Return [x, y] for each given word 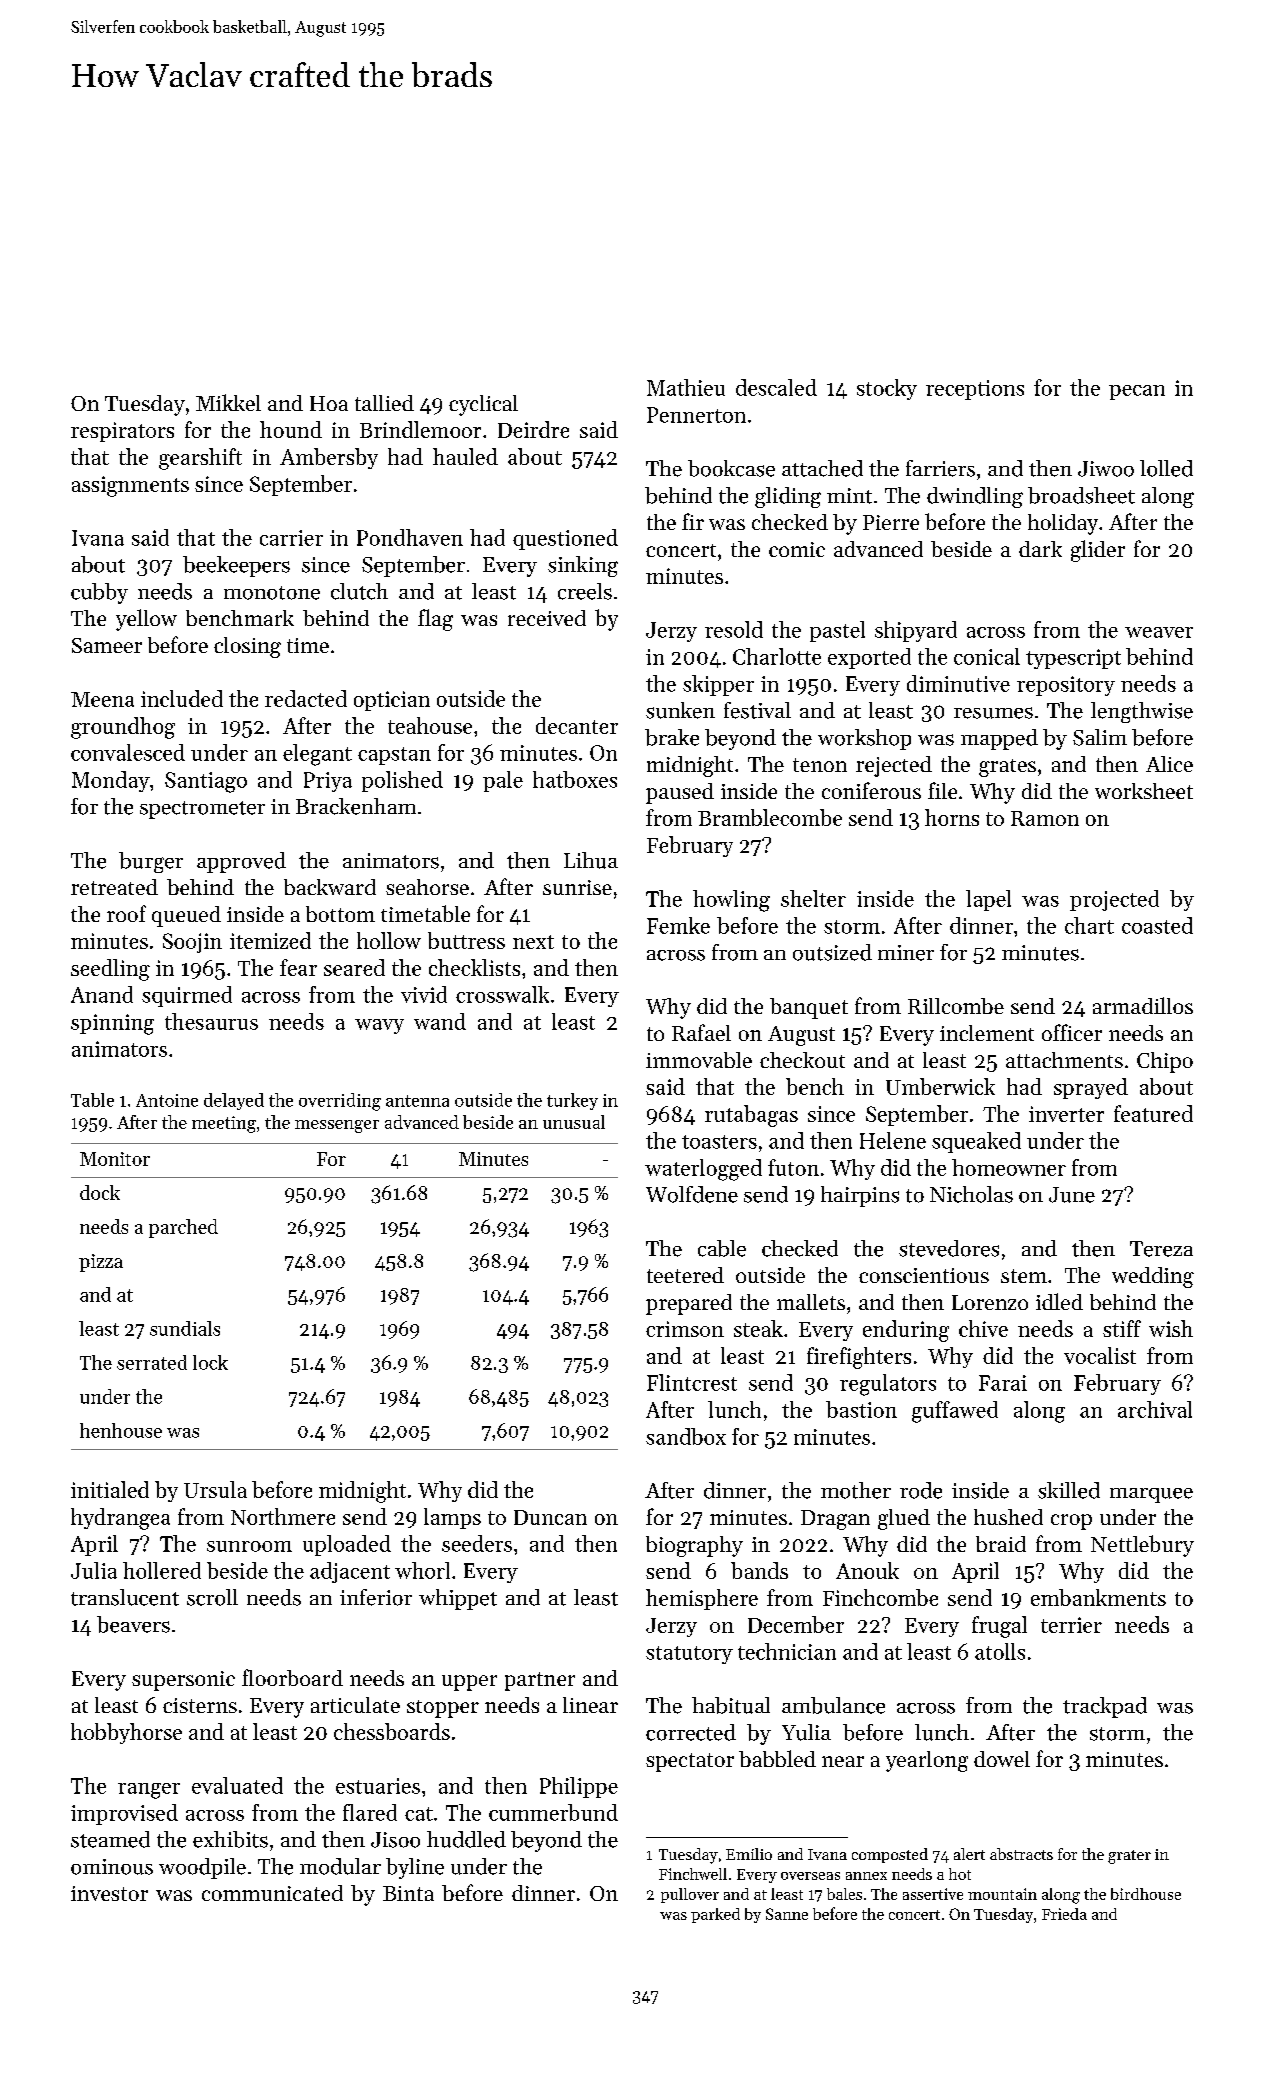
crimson [685, 1329]
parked [715, 1915]
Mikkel [228, 402]
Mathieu [686, 387]
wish [1171, 1328]
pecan [1137, 392]
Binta [408, 1893]
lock [210, 1362]
